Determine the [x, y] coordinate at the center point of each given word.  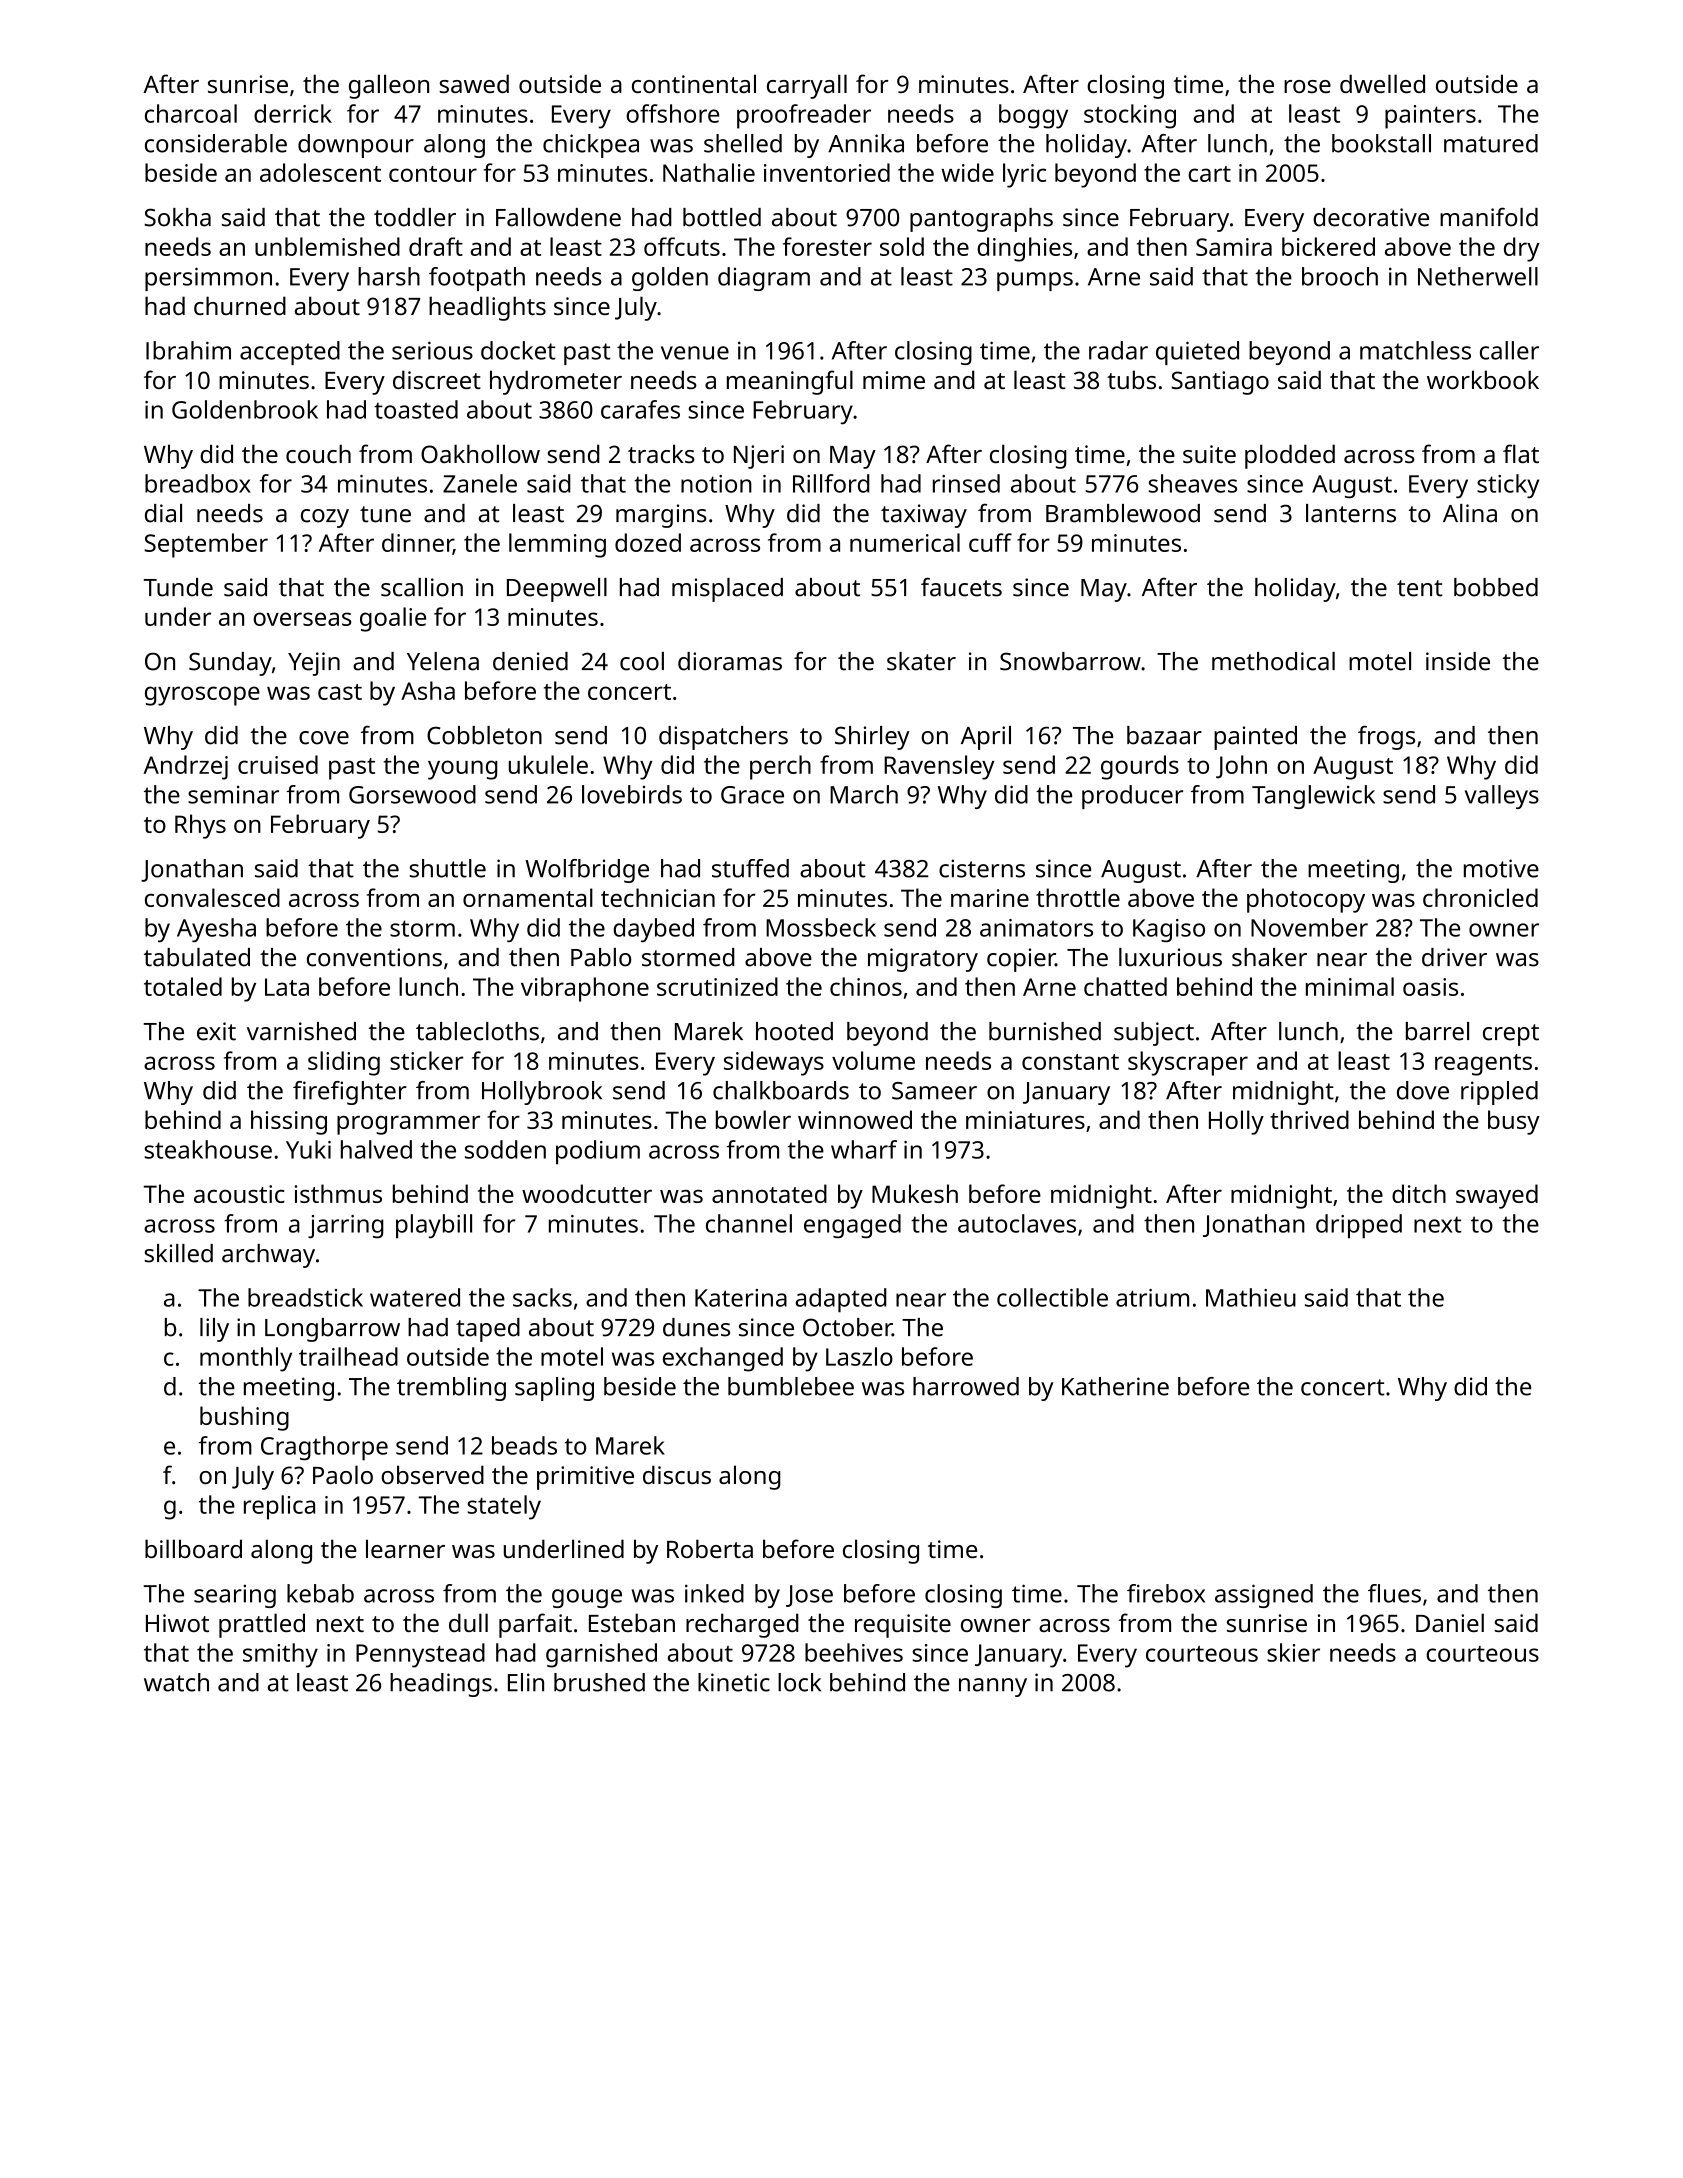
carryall [807, 86]
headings [441, 1685]
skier [1293, 1652]
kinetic [734, 1682]
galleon [389, 86]
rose [1307, 86]
